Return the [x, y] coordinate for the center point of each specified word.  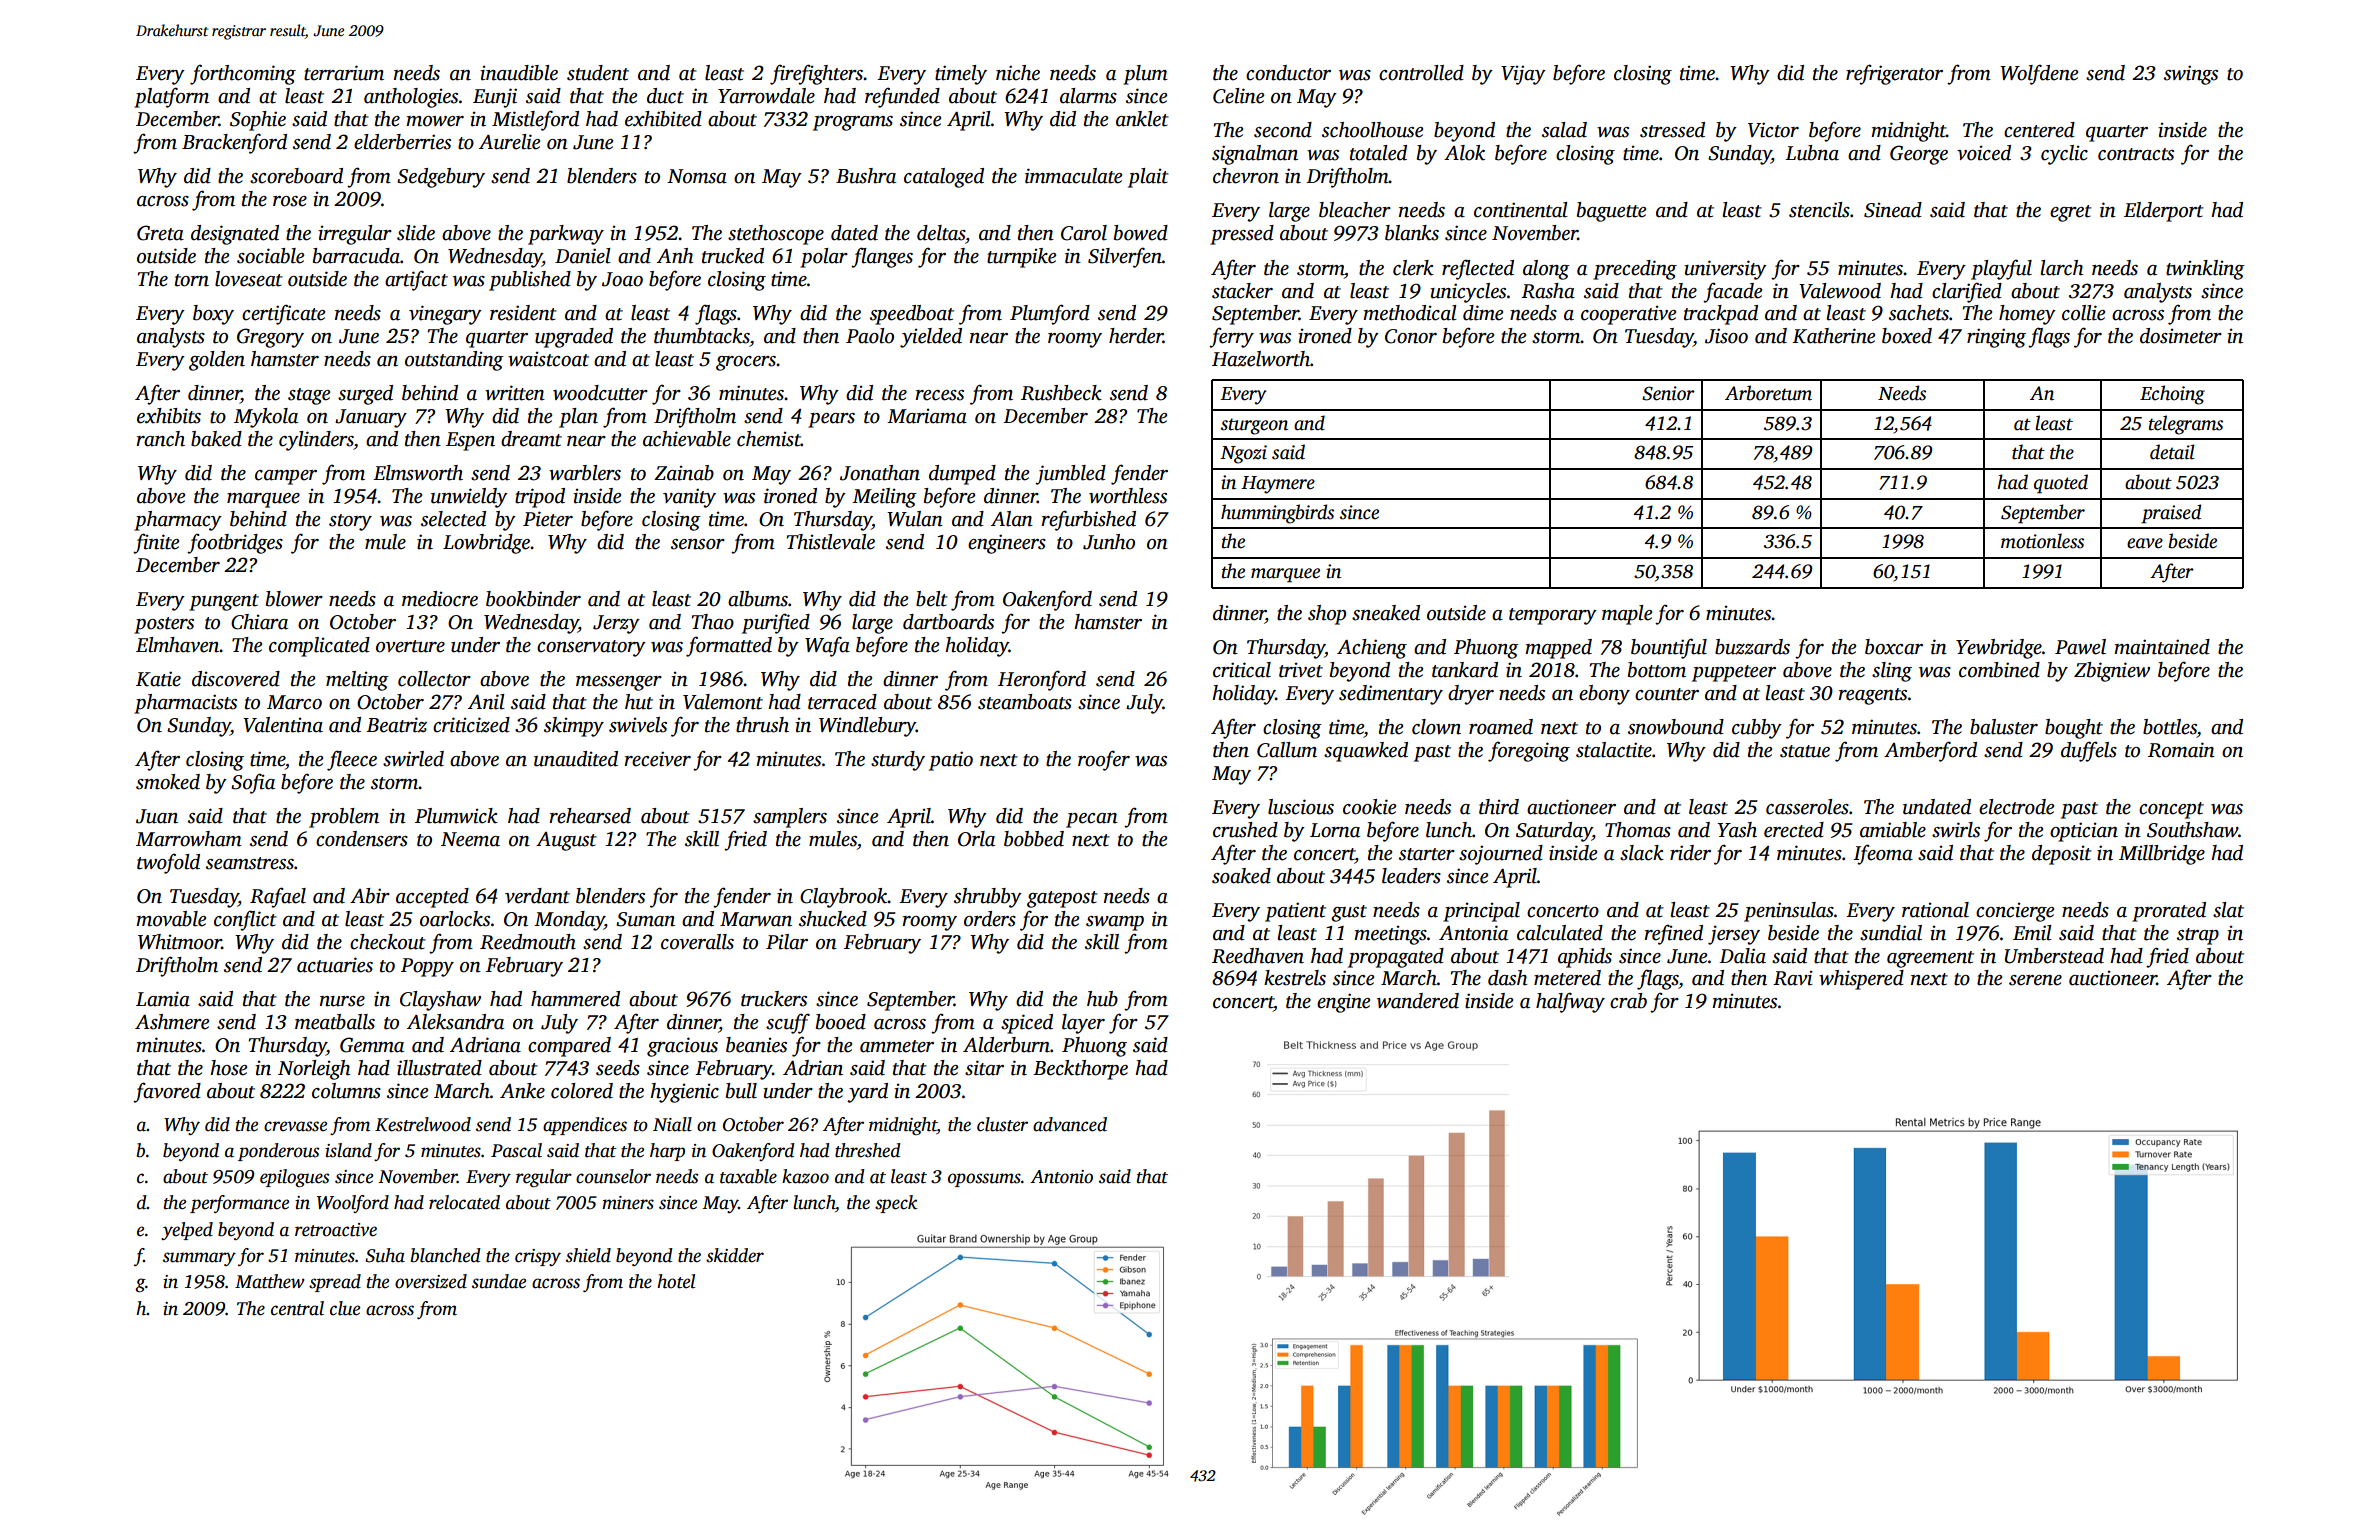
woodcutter [600, 393]
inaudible [519, 73]
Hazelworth [1261, 359]
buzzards [1752, 647]
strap [2198, 936]
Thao [713, 622]
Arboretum [1768, 393]
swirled [413, 759]
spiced [1027, 1024]
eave [2145, 543]
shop [1327, 615]
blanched [446, 1255]
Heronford [1042, 680]
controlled [1421, 73]
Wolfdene [2039, 74]
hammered [575, 999]
